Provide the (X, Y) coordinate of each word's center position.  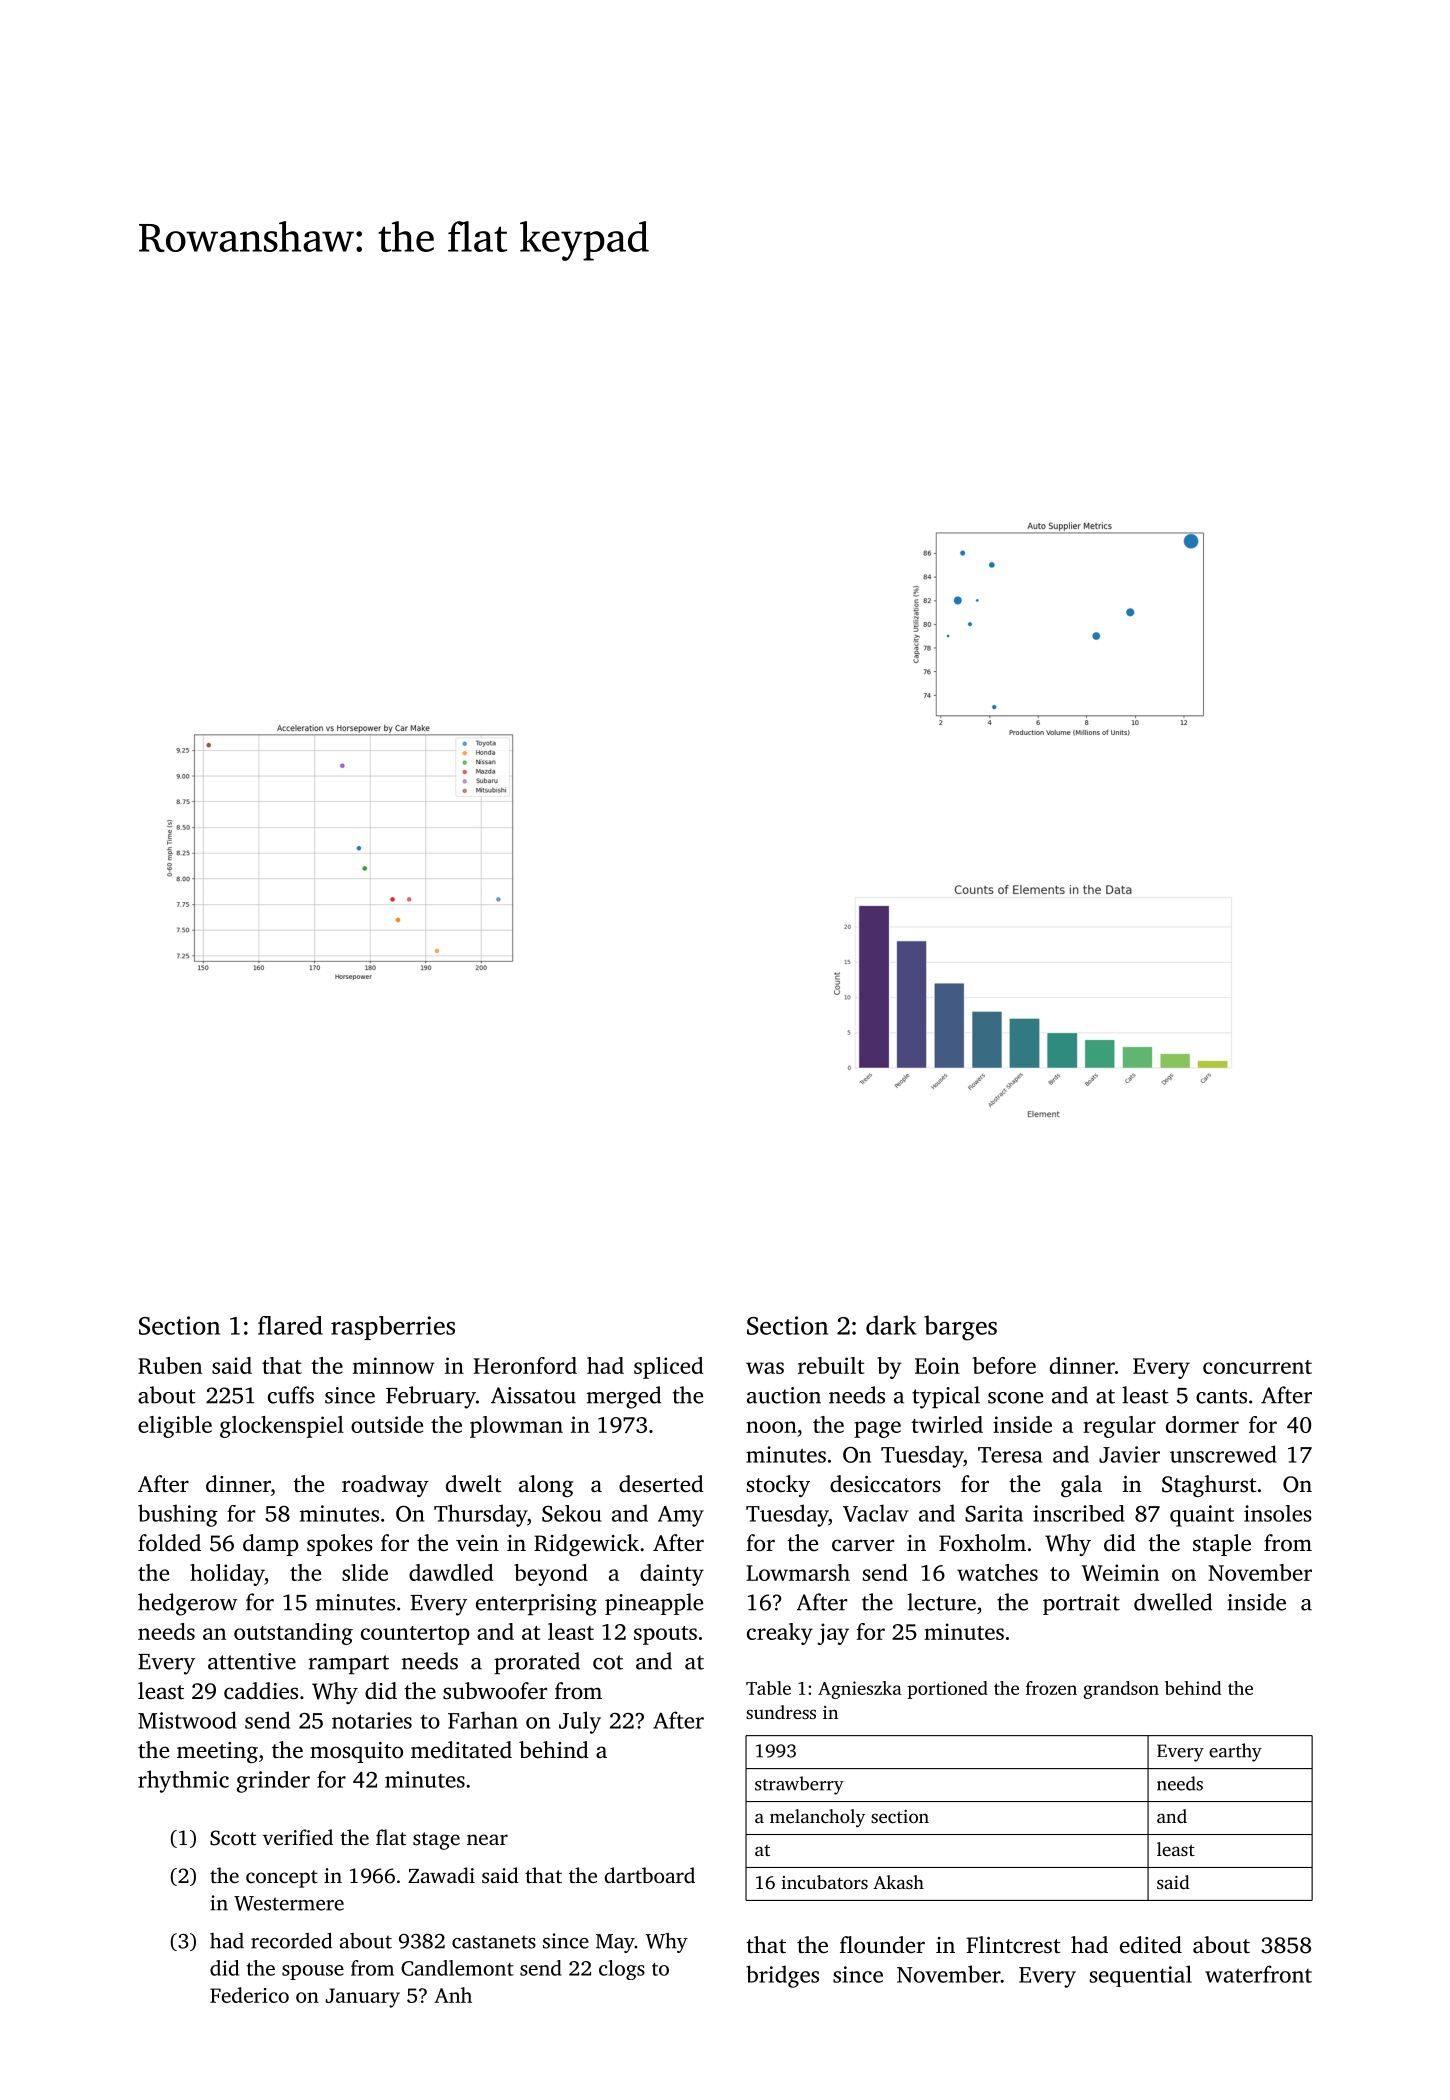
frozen (1051, 1688)
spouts (665, 1635)
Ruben (170, 1365)
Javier (1129, 1454)
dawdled (451, 1572)
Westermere (289, 1903)
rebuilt (831, 1365)
